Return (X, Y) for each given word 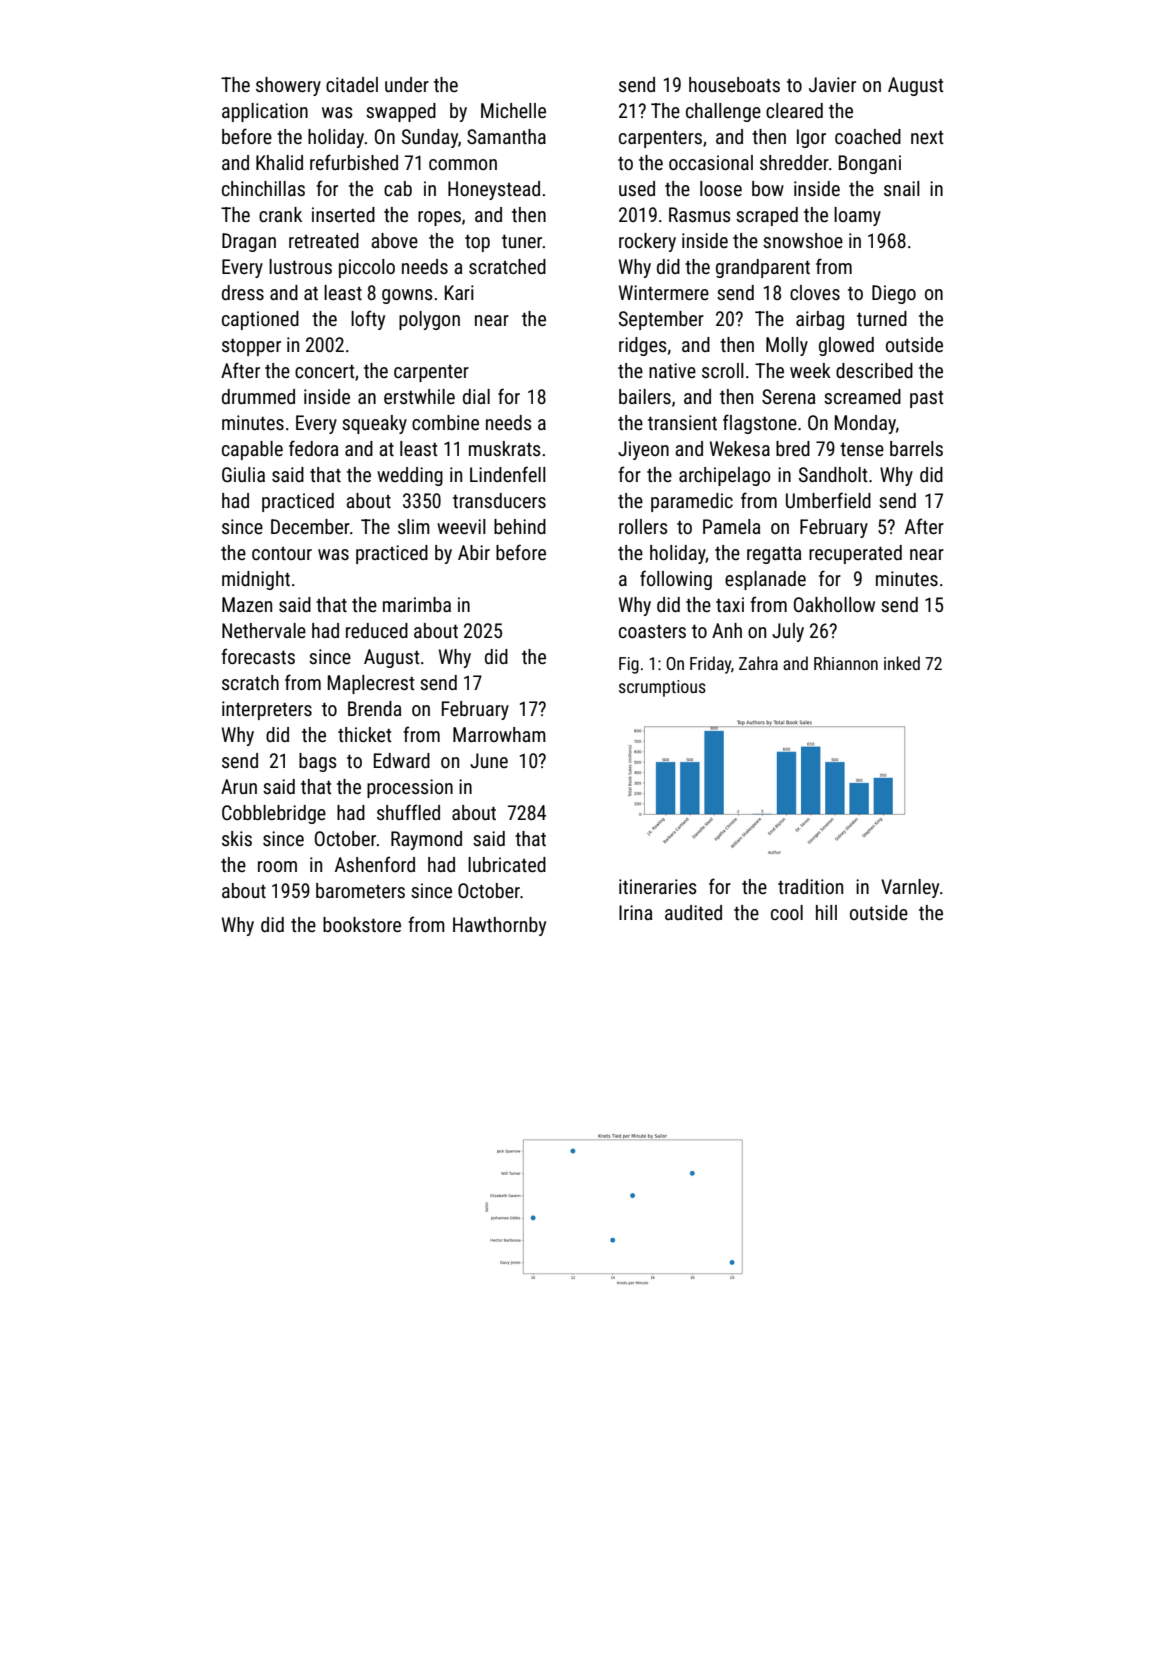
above (394, 240)
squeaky (374, 424)
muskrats (505, 448)
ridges (643, 346)
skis (237, 838)
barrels (916, 448)
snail (902, 188)
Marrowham (499, 734)
